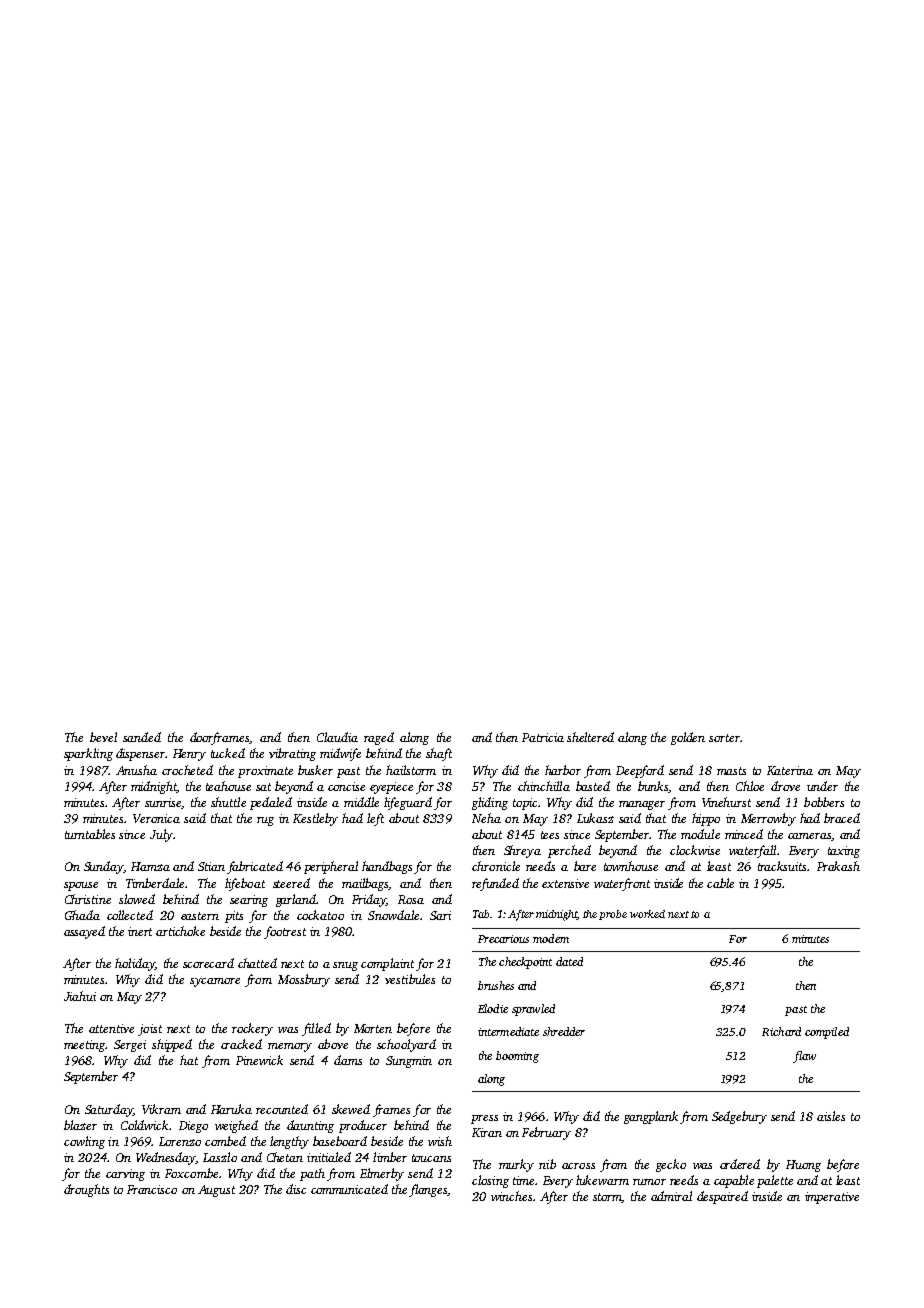  What do you see at coordinates (544, 786) in the document?
I see `chinchilla` at bounding box center [544, 786].
